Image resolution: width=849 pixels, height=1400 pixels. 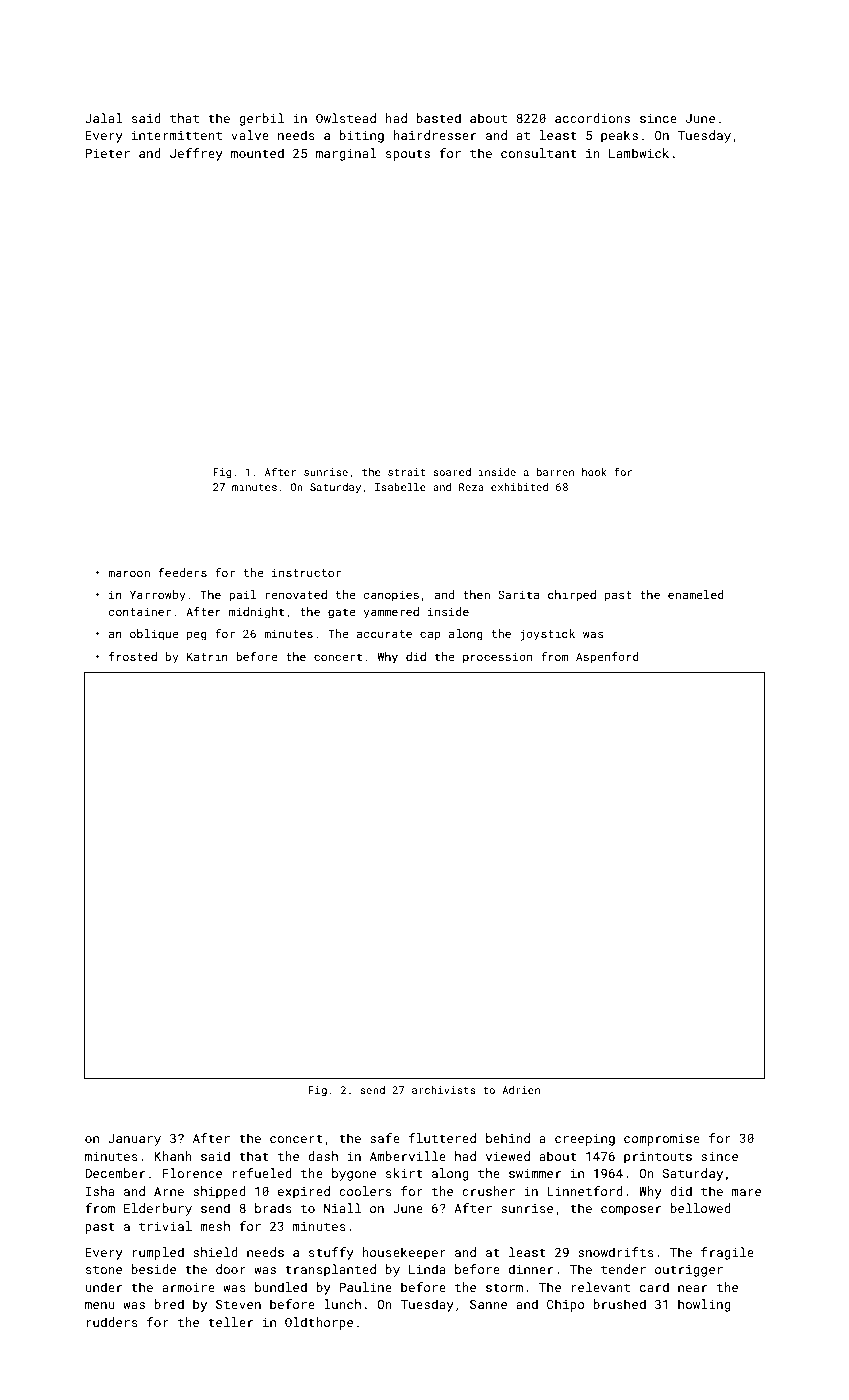 I want to click on accurate, so click(x=384, y=634).
